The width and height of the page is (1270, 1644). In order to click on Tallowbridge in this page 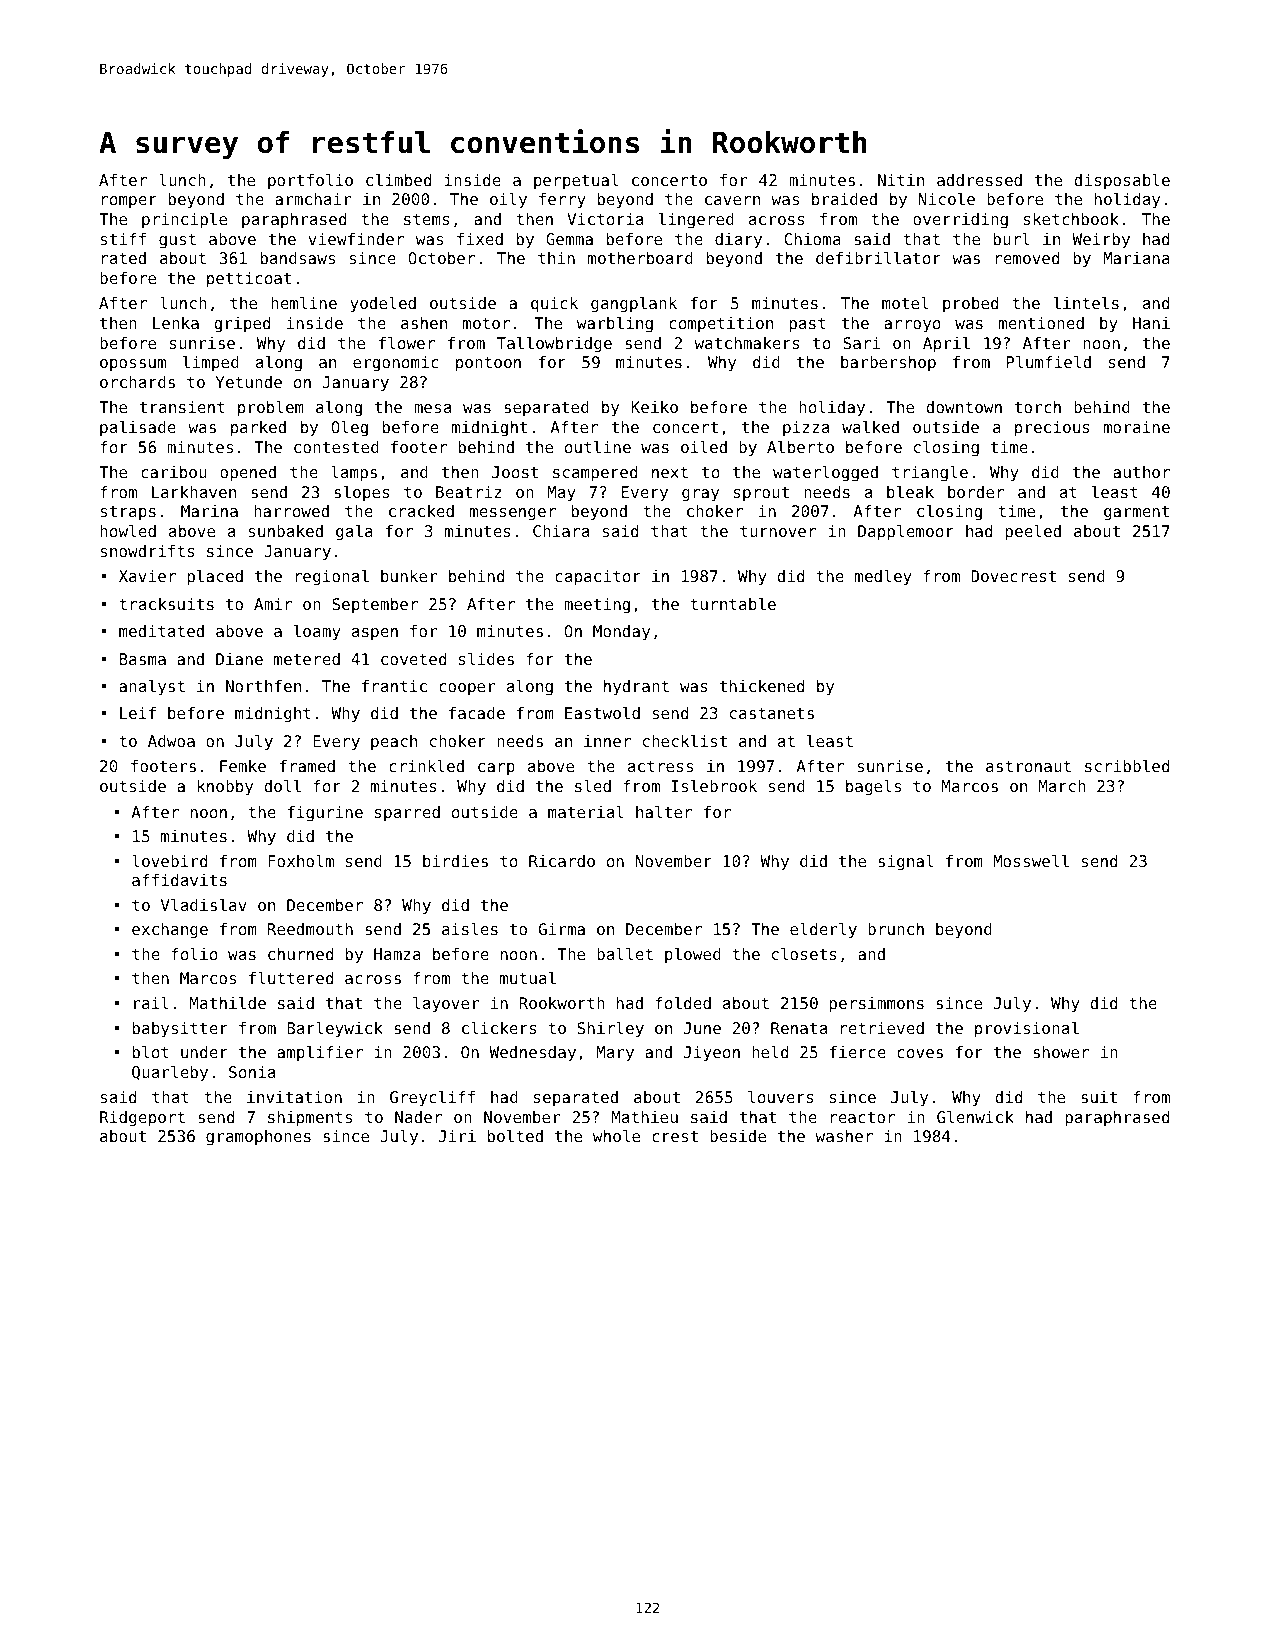, I will do `click(554, 344)`.
